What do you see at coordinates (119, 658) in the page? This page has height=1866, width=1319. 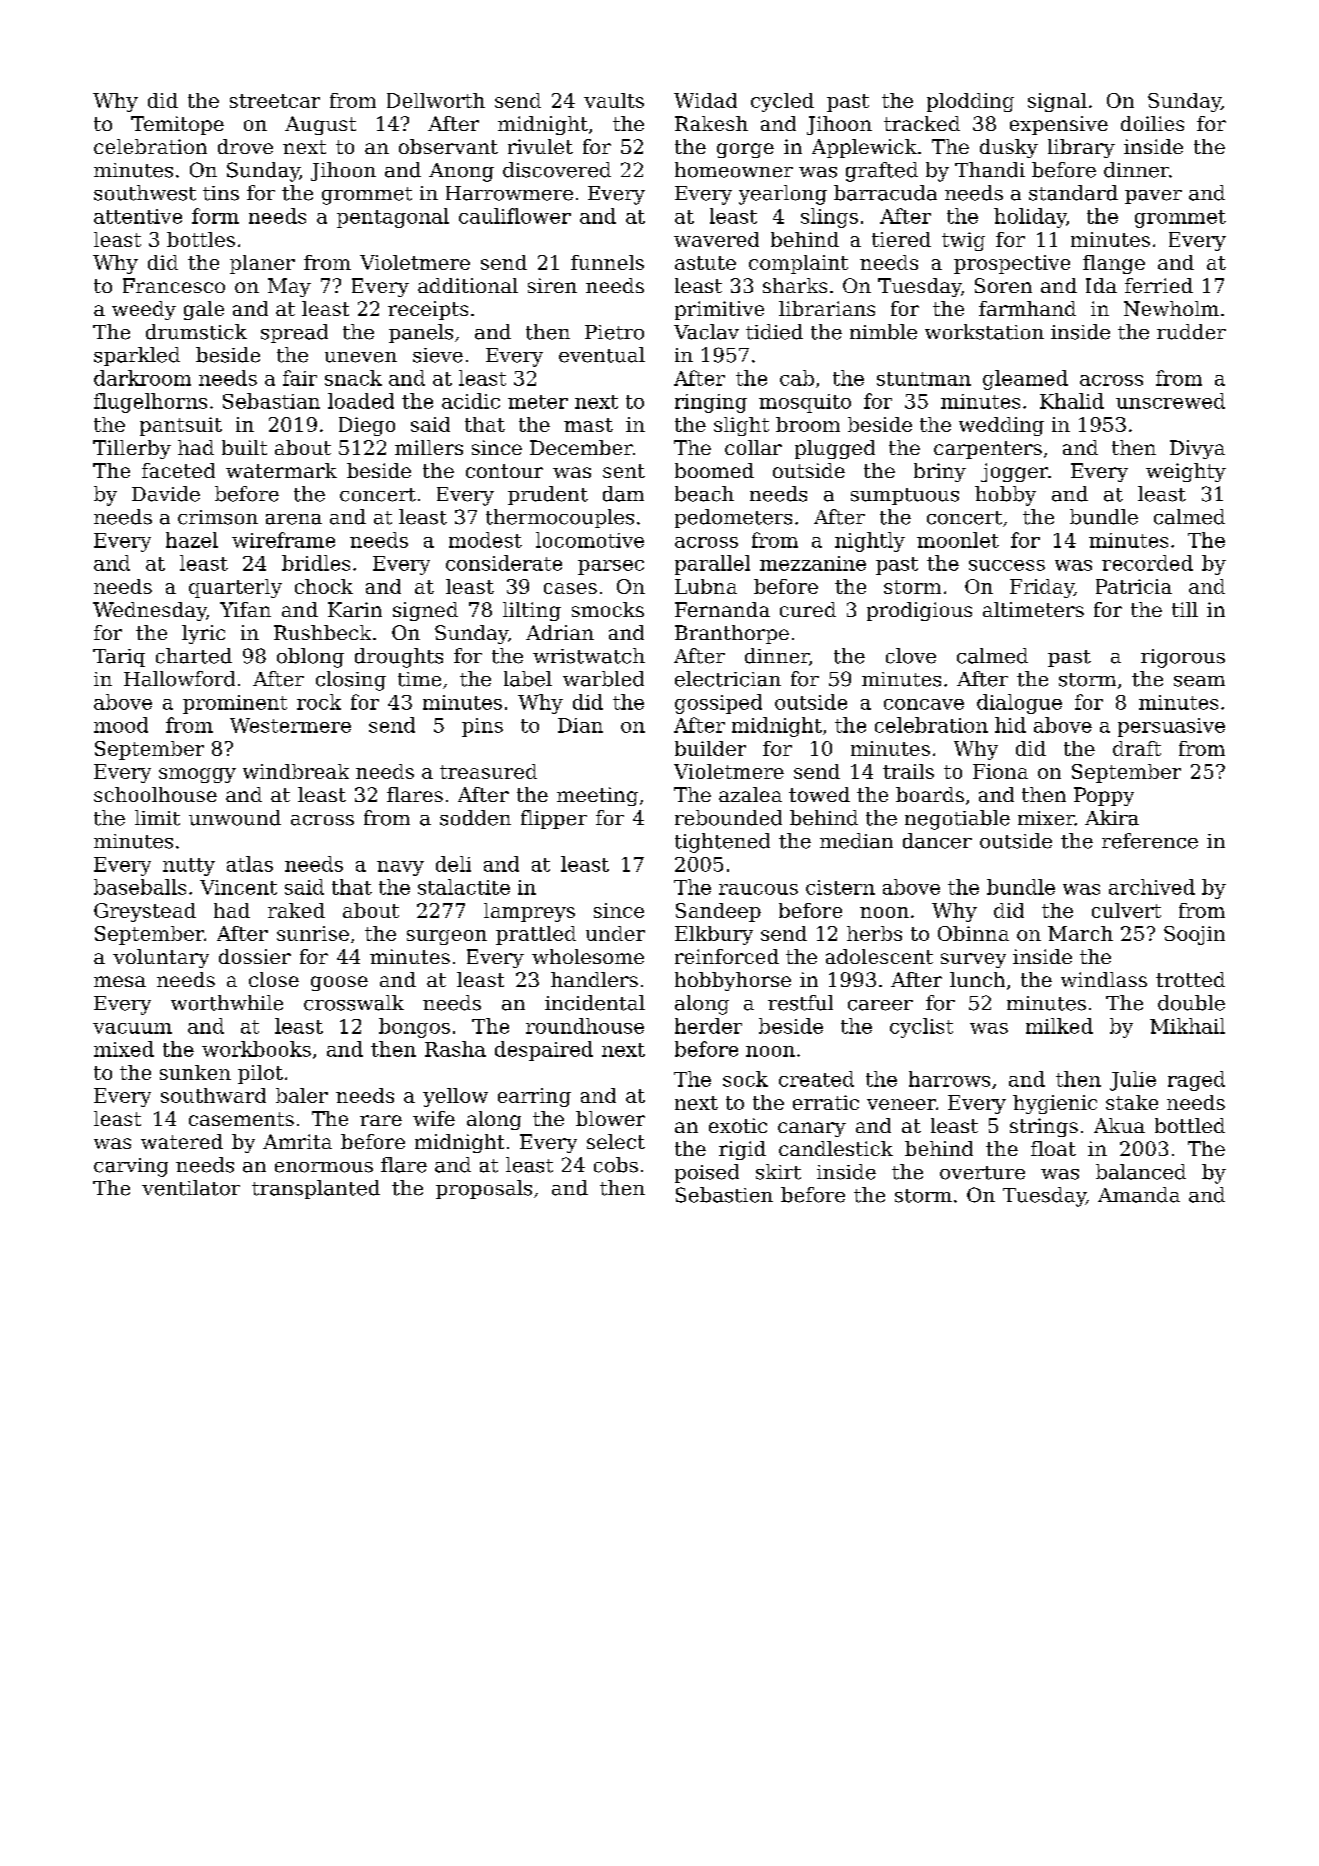 I see `Tariq` at bounding box center [119, 658].
